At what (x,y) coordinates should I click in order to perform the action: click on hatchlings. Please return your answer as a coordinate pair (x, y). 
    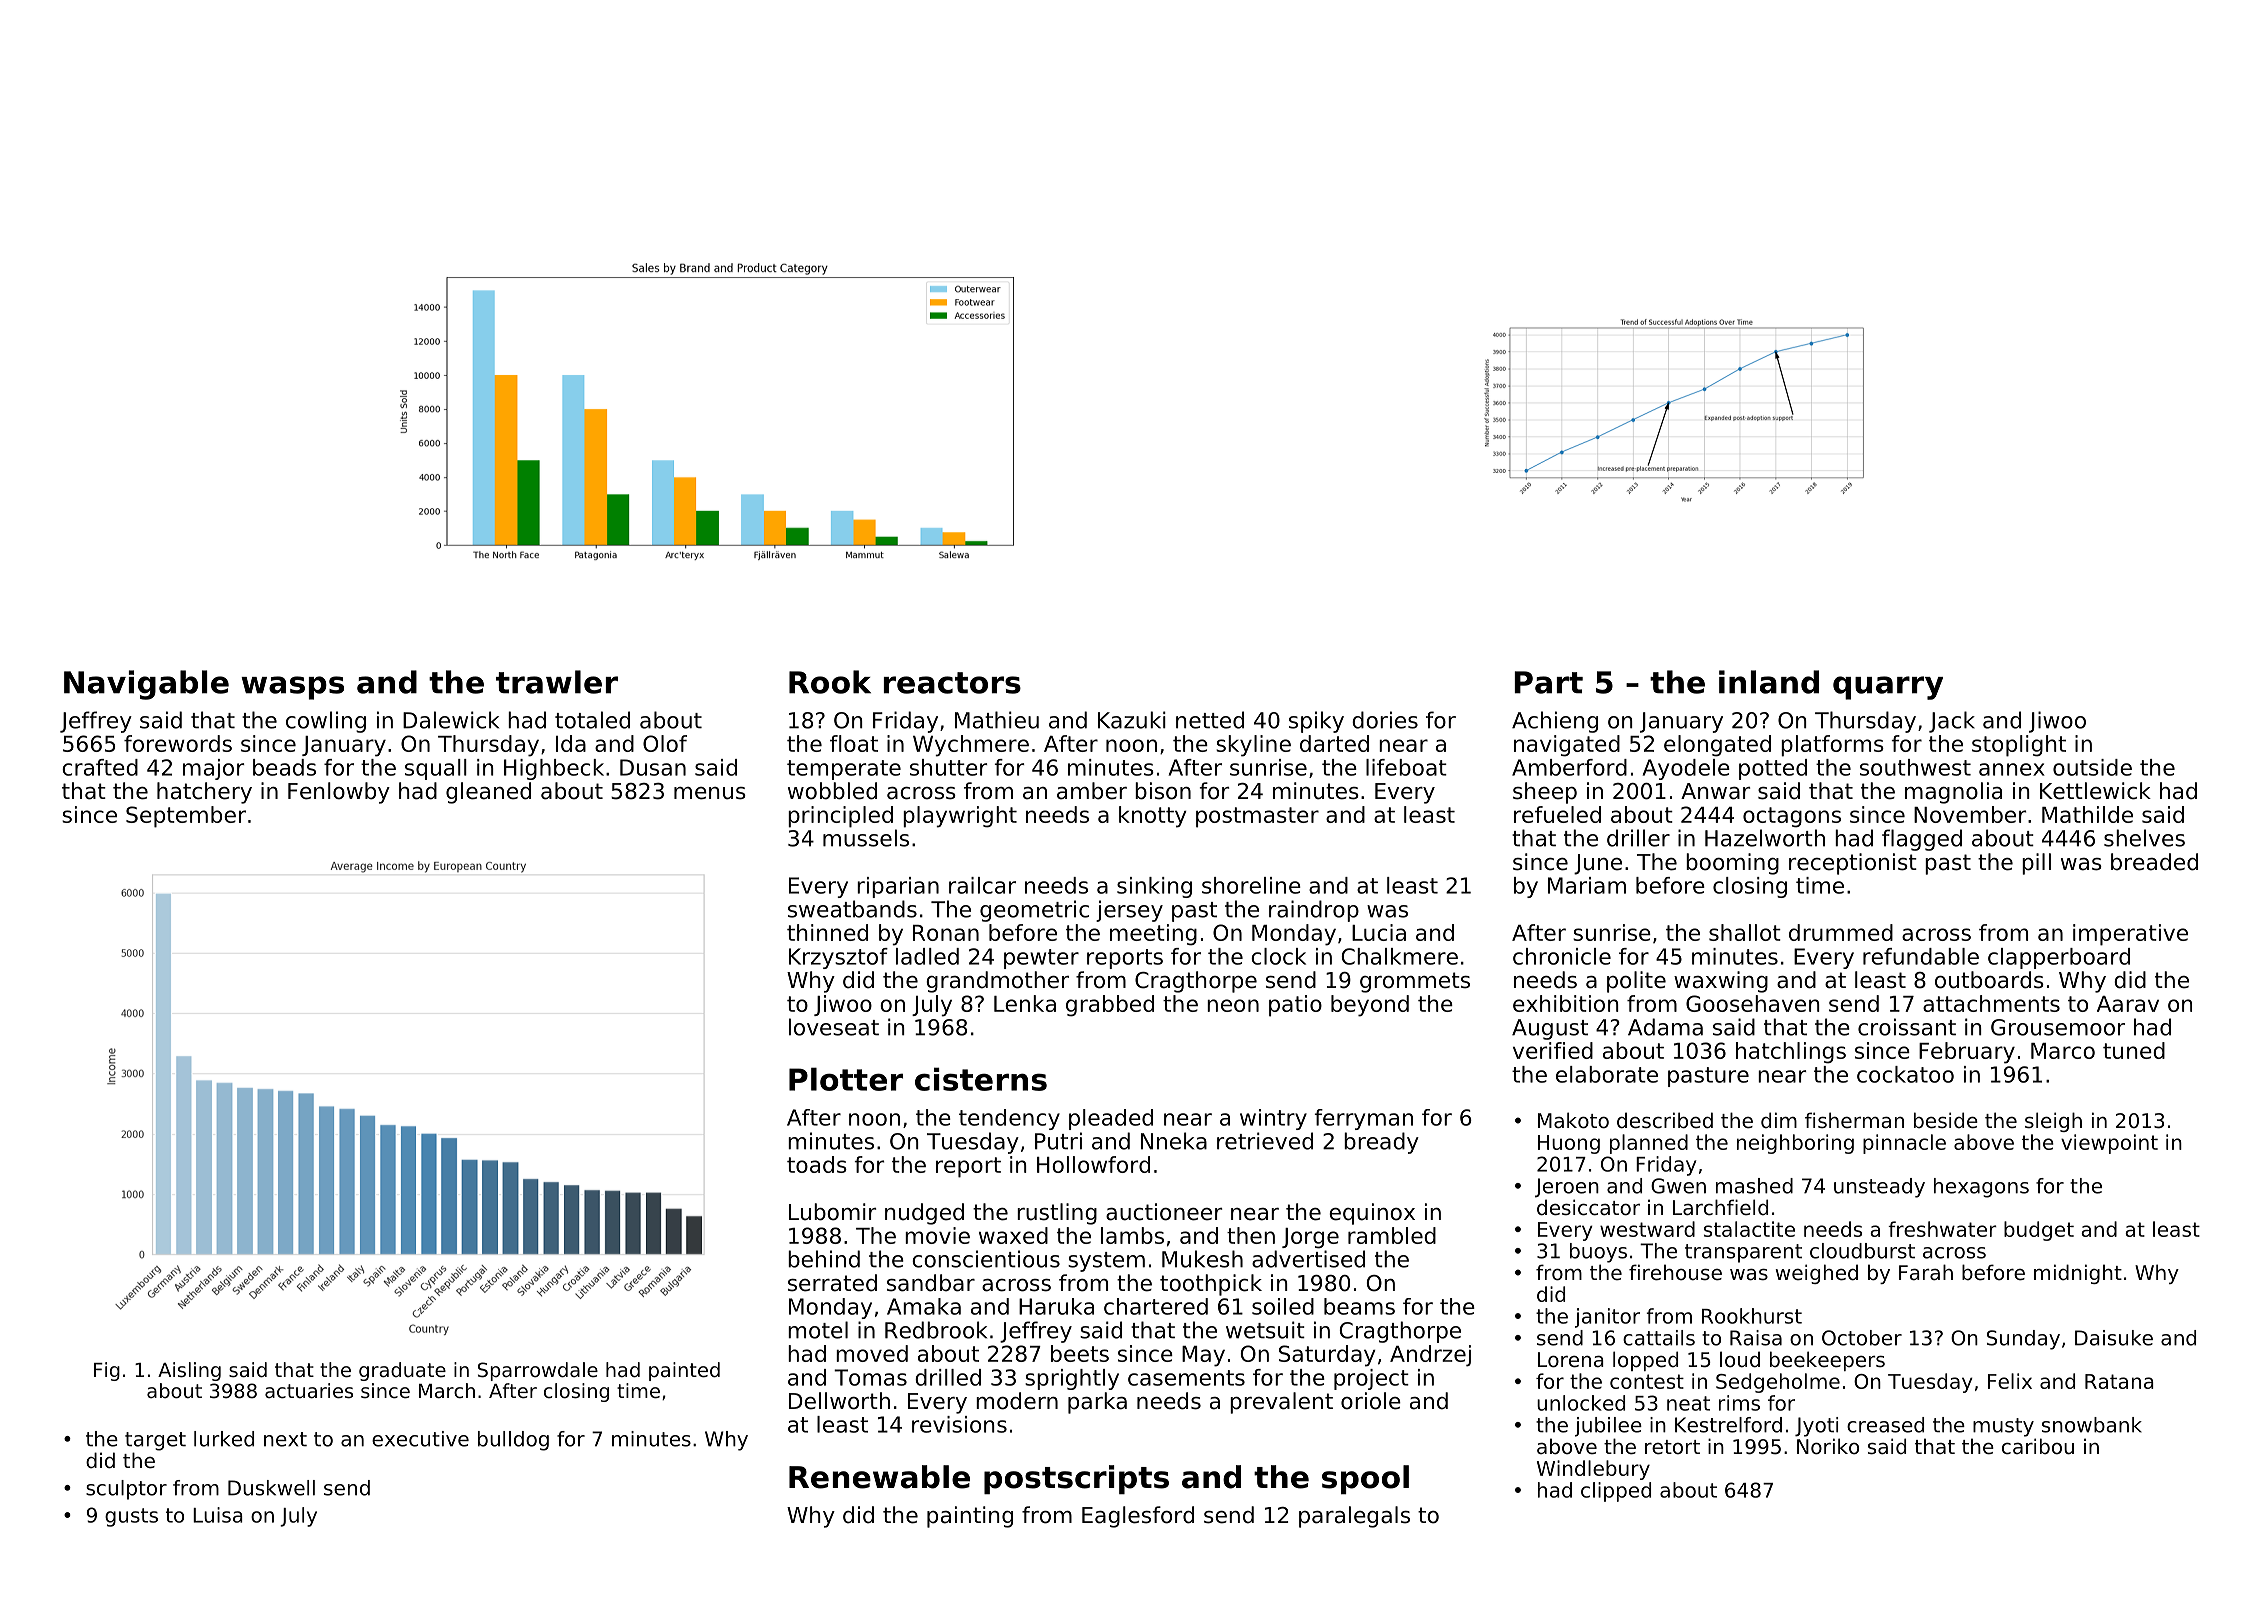
    Looking at the image, I should click on (1791, 1053).
